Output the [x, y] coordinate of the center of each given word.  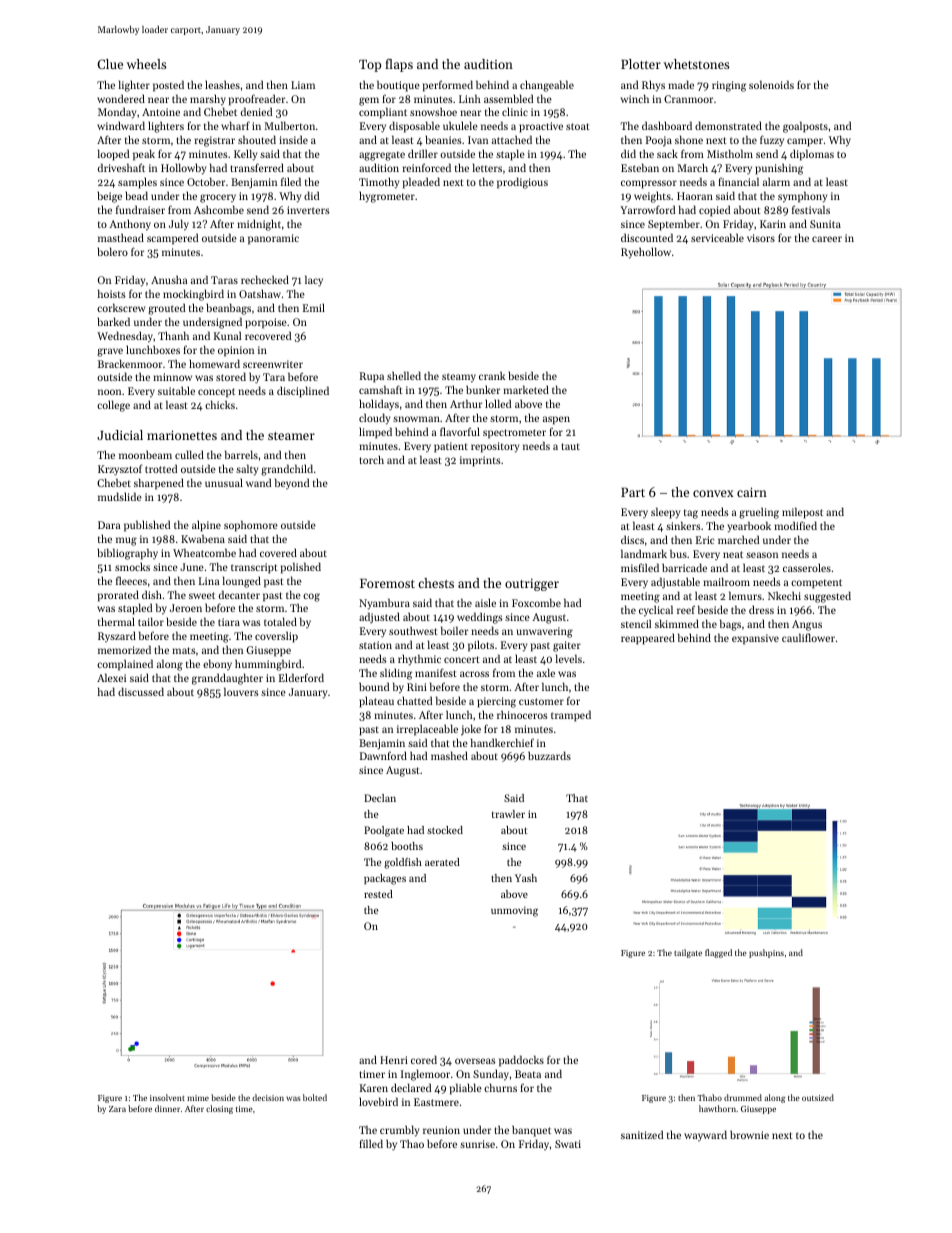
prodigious [522, 183]
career [827, 239]
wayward [705, 1135]
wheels [146, 64]
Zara [117, 1109]
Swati [568, 1144]
